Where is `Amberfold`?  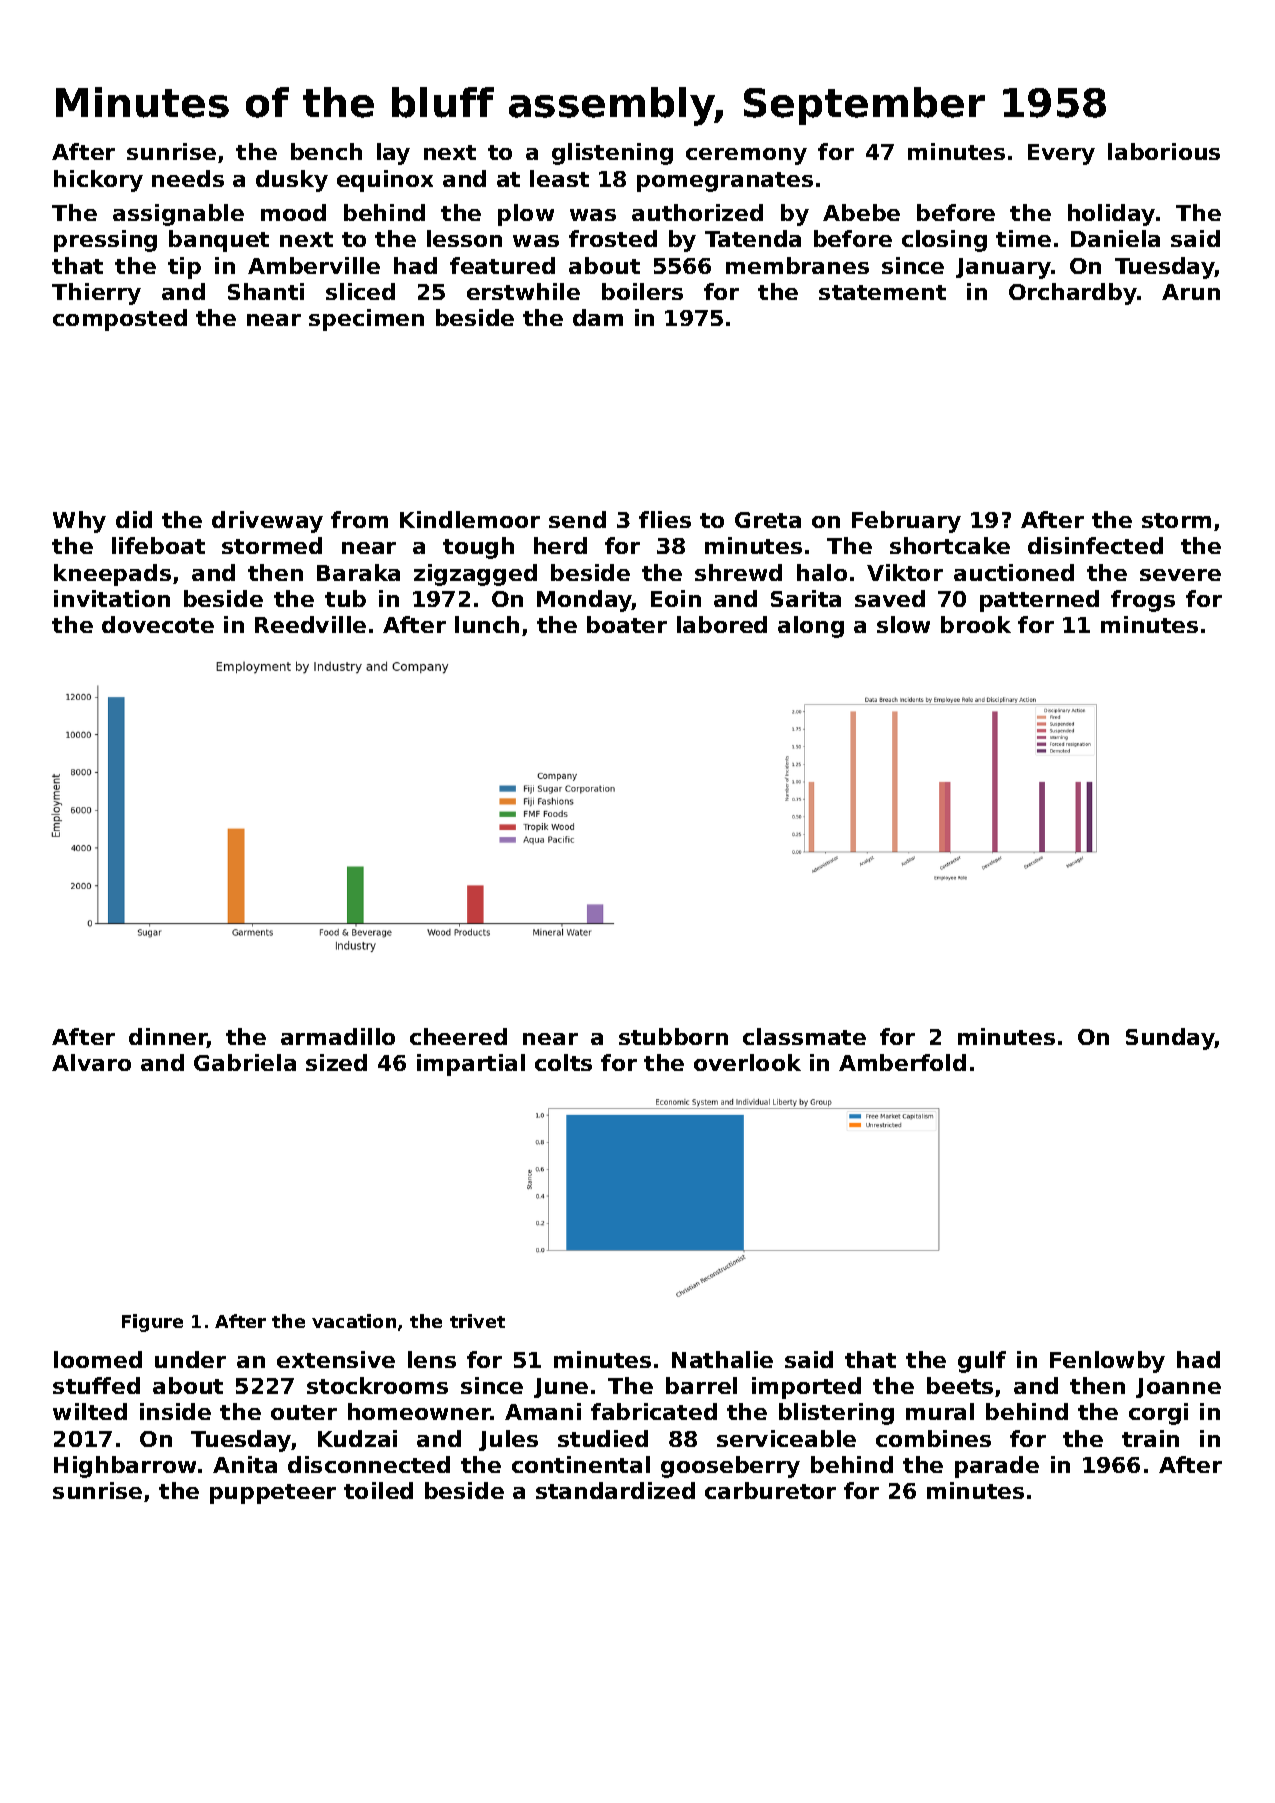
Amberfold is located at coordinates (902, 1062).
